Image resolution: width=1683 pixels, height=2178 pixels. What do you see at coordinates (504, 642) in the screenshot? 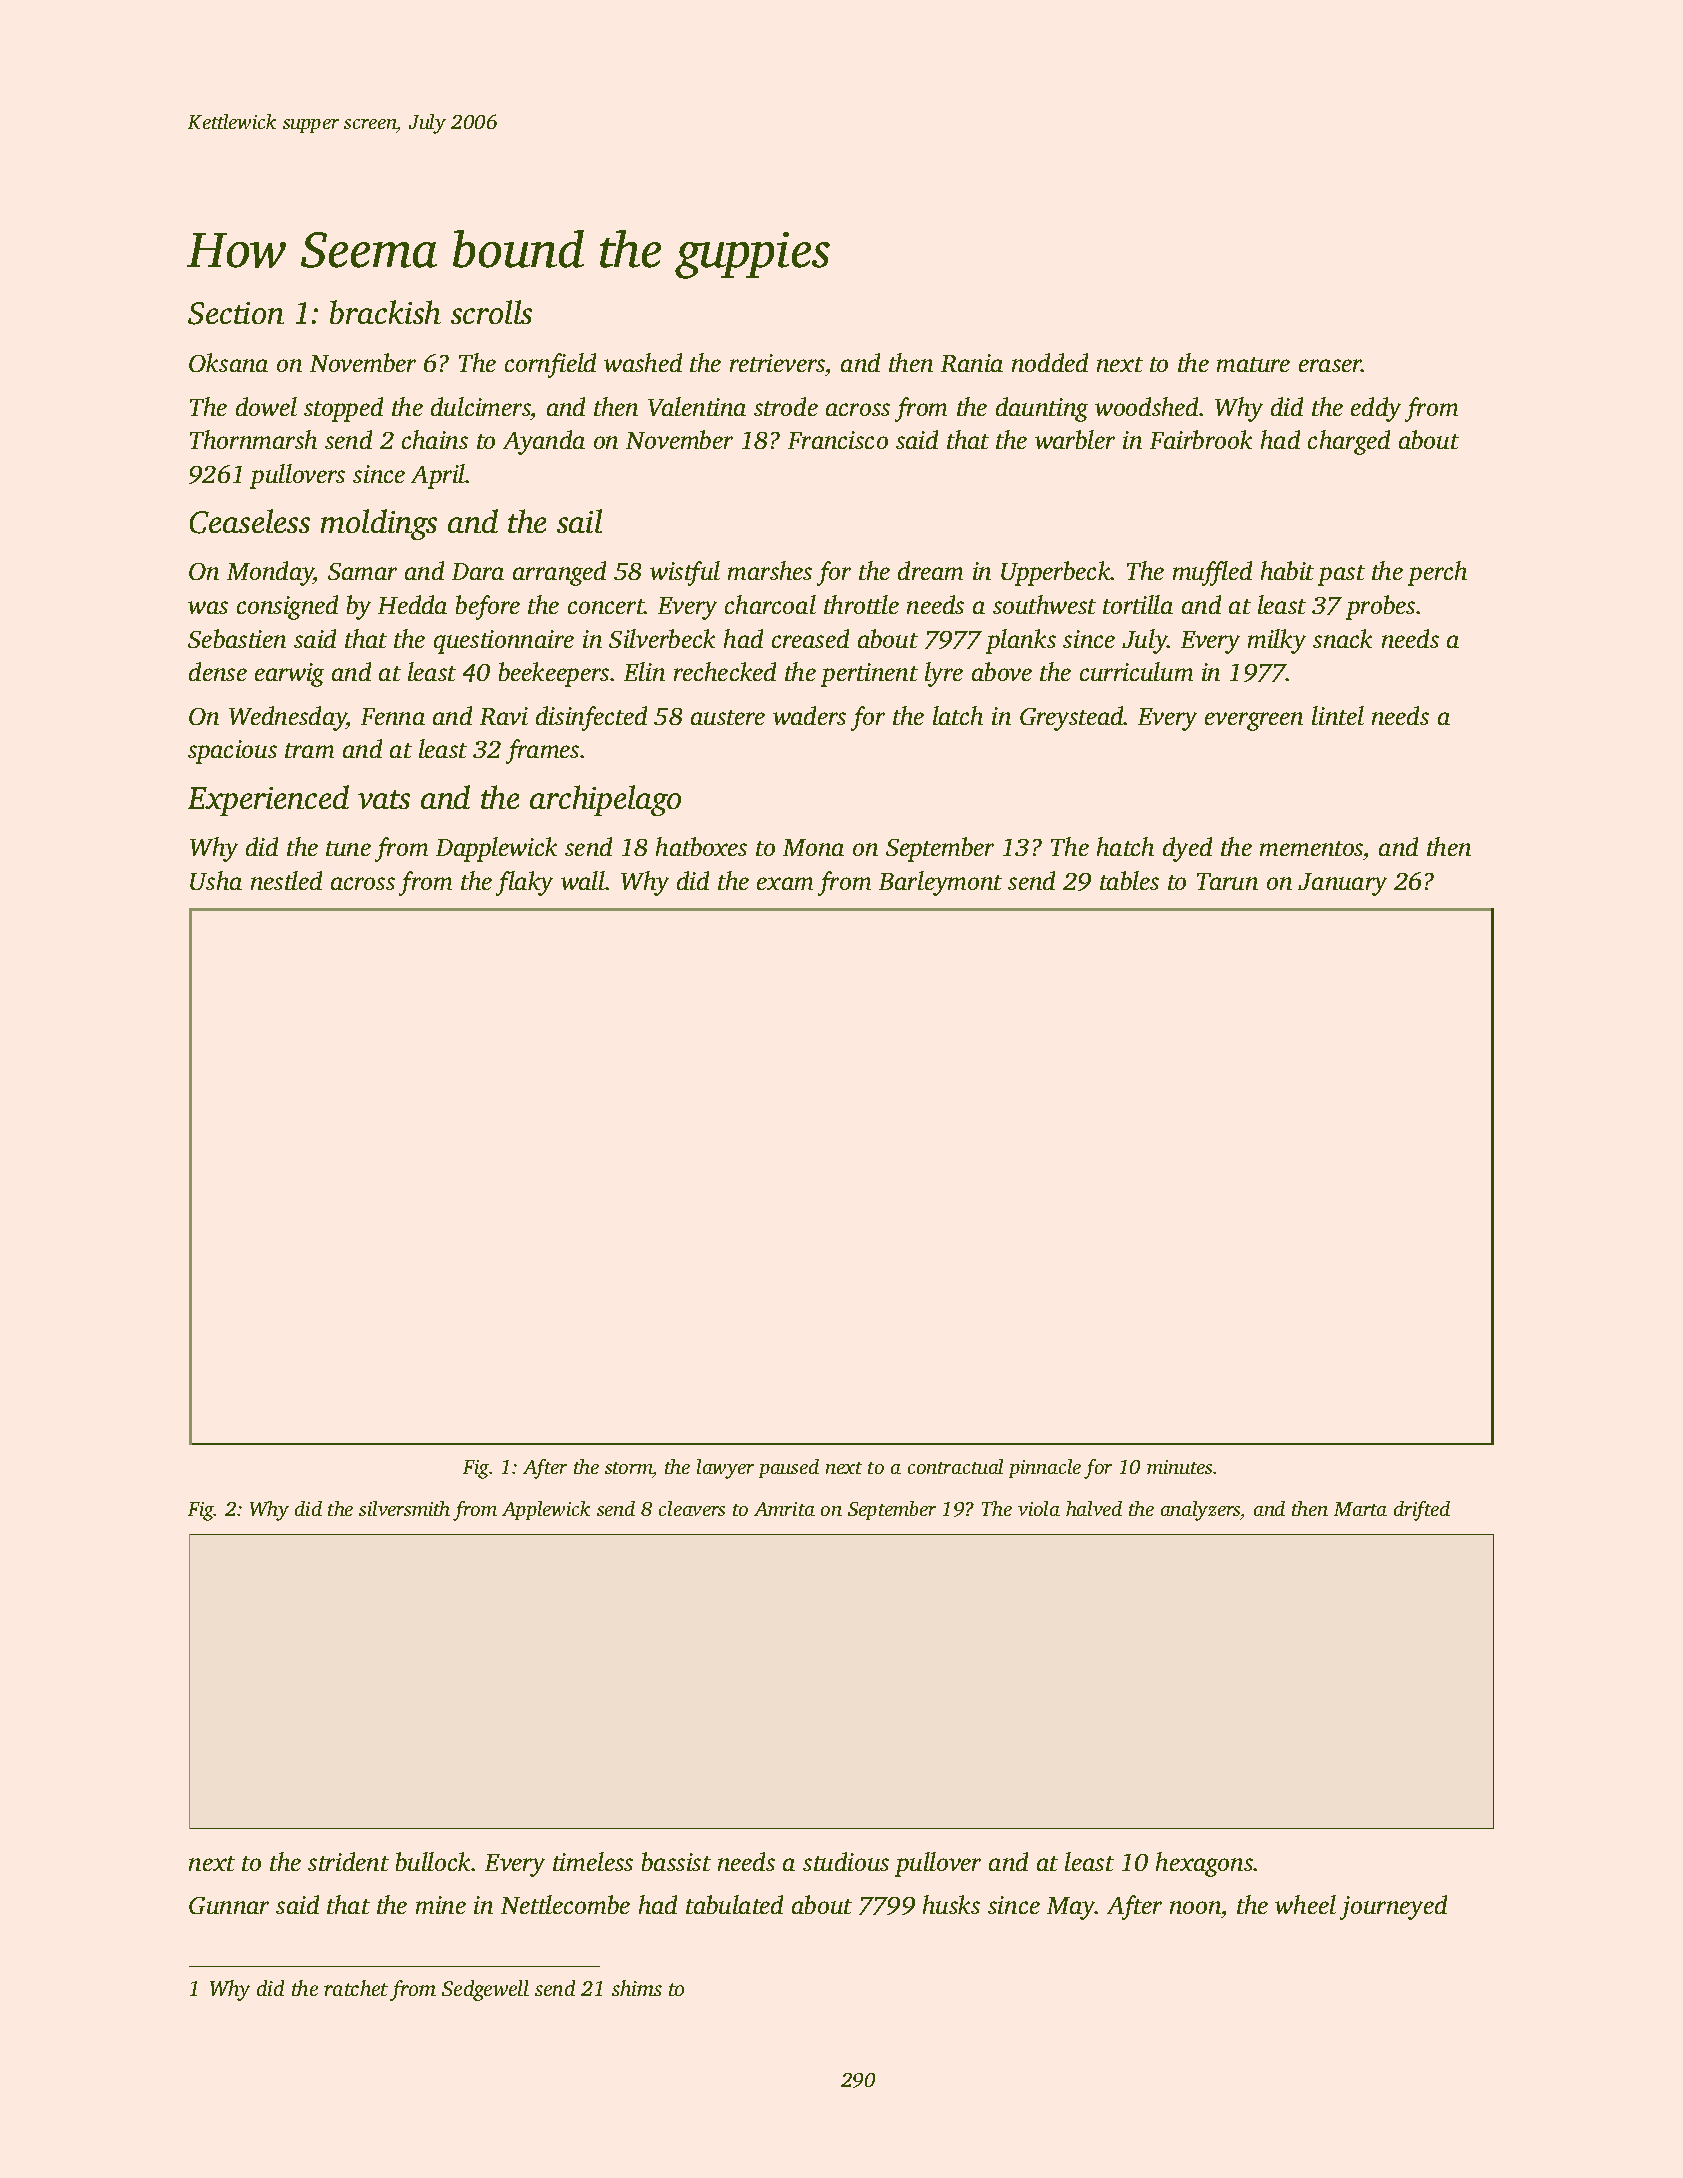
I see `questionnaire` at bounding box center [504, 642].
